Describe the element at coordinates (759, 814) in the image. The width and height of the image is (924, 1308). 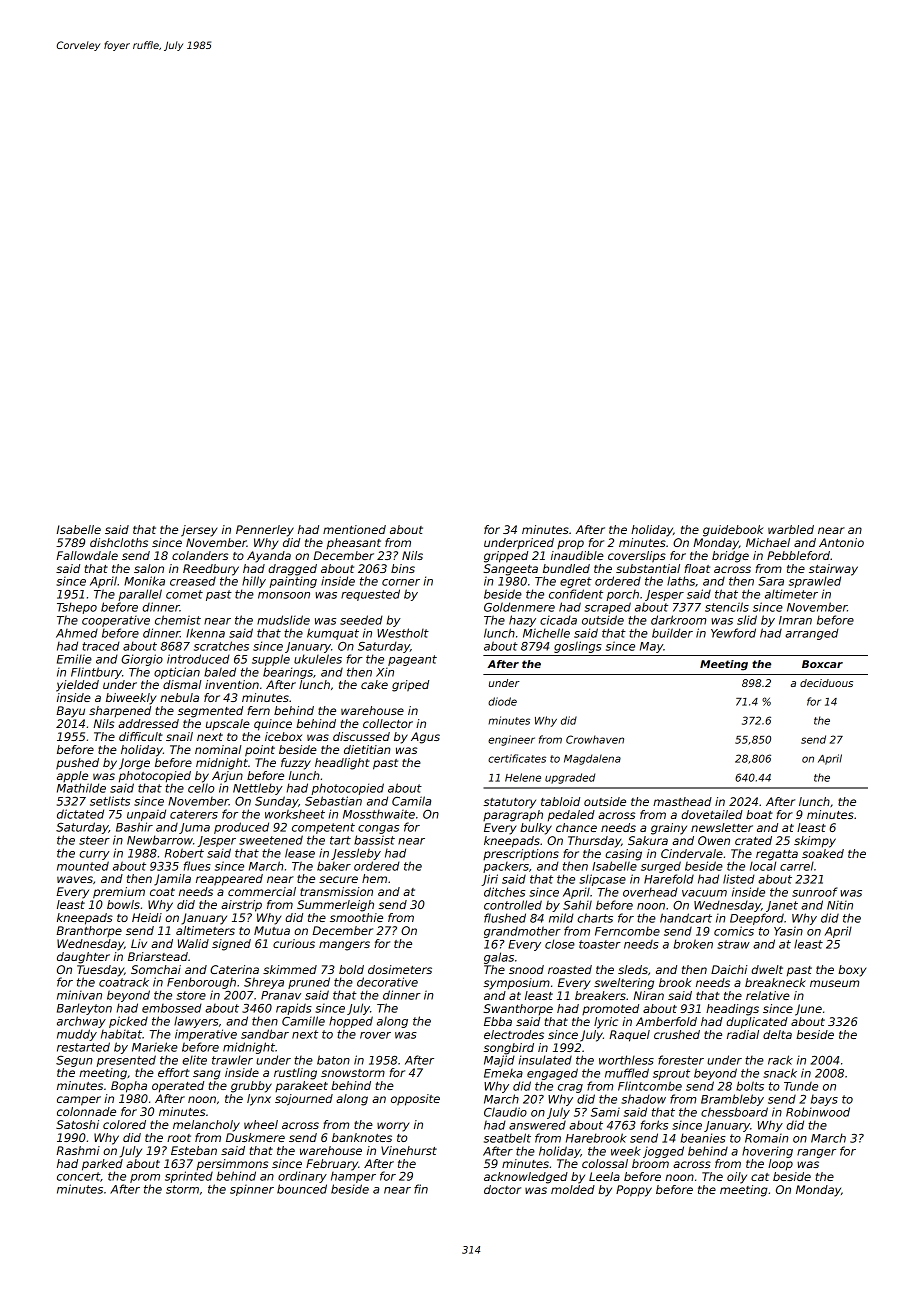
I see `boat` at that location.
